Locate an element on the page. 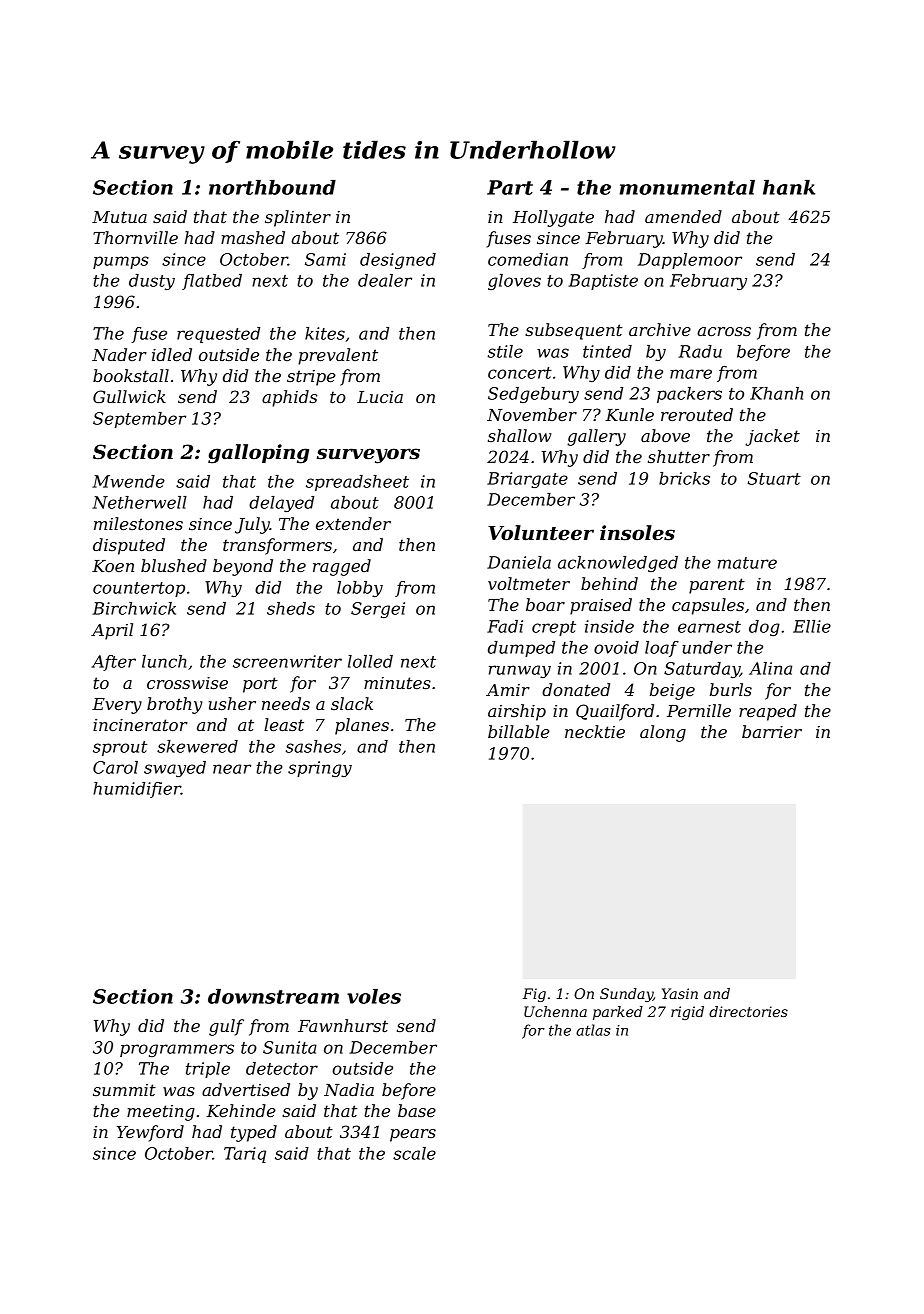 This page has height=1314, width=924. jacket is located at coordinates (772, 437).
